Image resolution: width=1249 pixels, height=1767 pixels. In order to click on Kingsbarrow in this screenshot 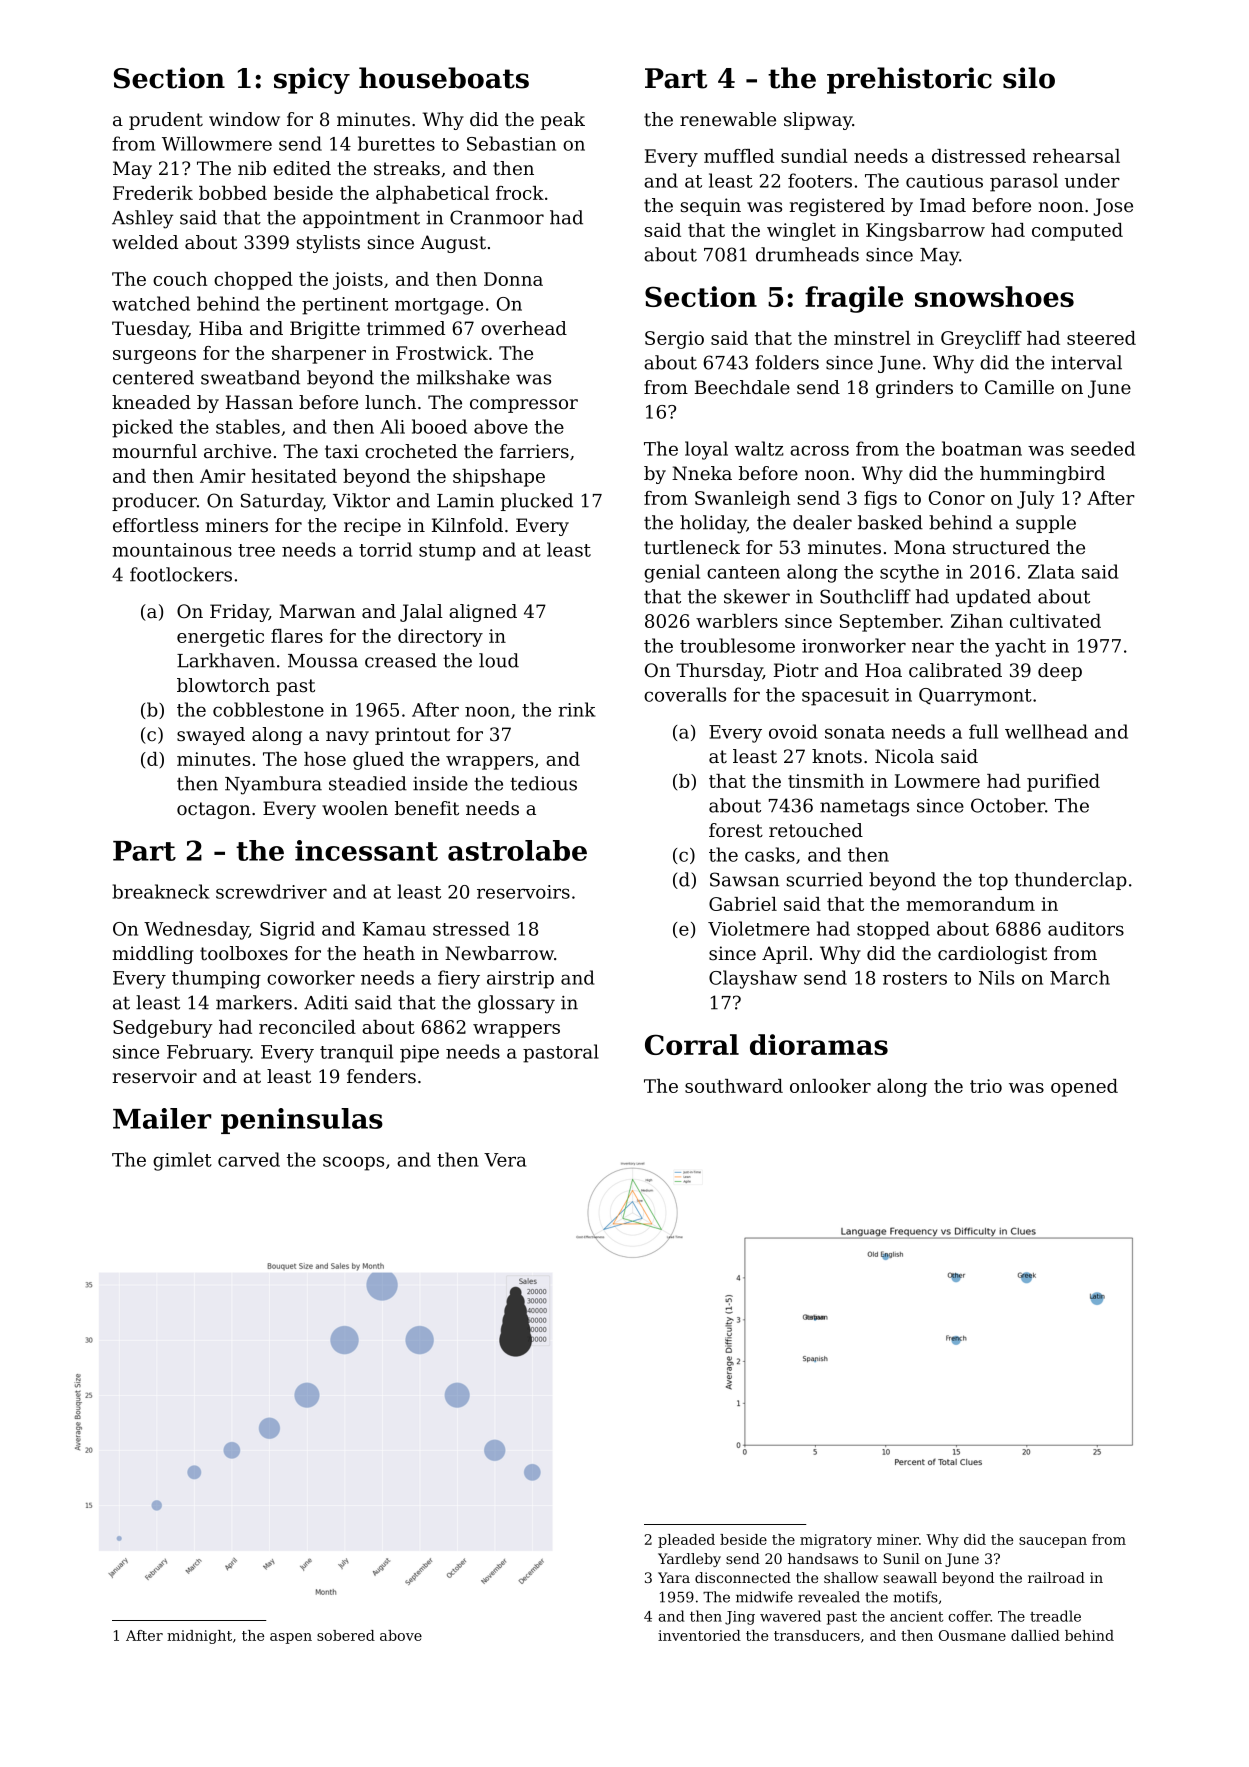, I will do `click(925, 232)`.
